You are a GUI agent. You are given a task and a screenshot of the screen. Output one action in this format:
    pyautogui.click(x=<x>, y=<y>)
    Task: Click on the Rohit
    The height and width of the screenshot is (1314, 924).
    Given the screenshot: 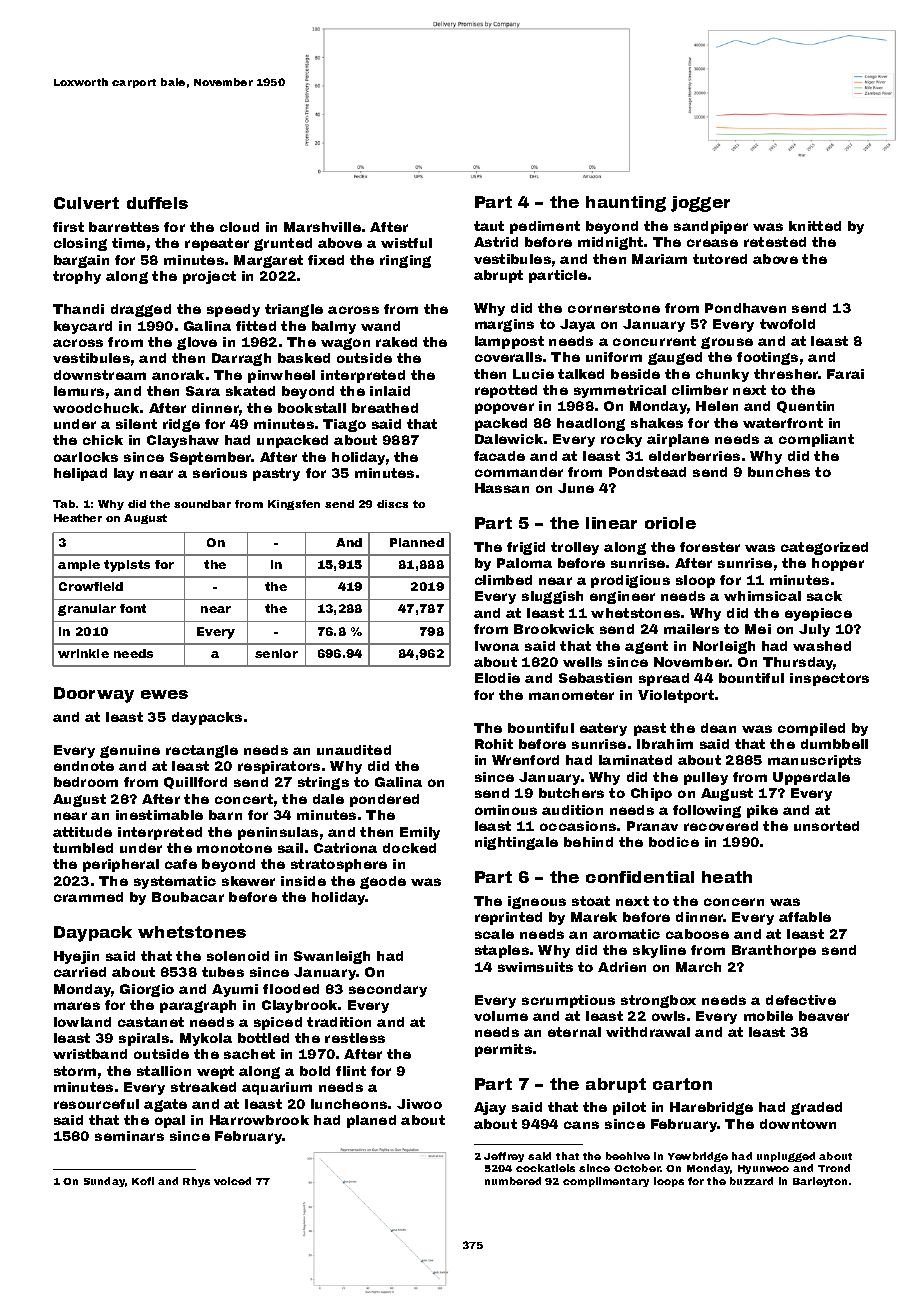 What is the action you would take?
    pyautogui.click(x=494, y=744)
